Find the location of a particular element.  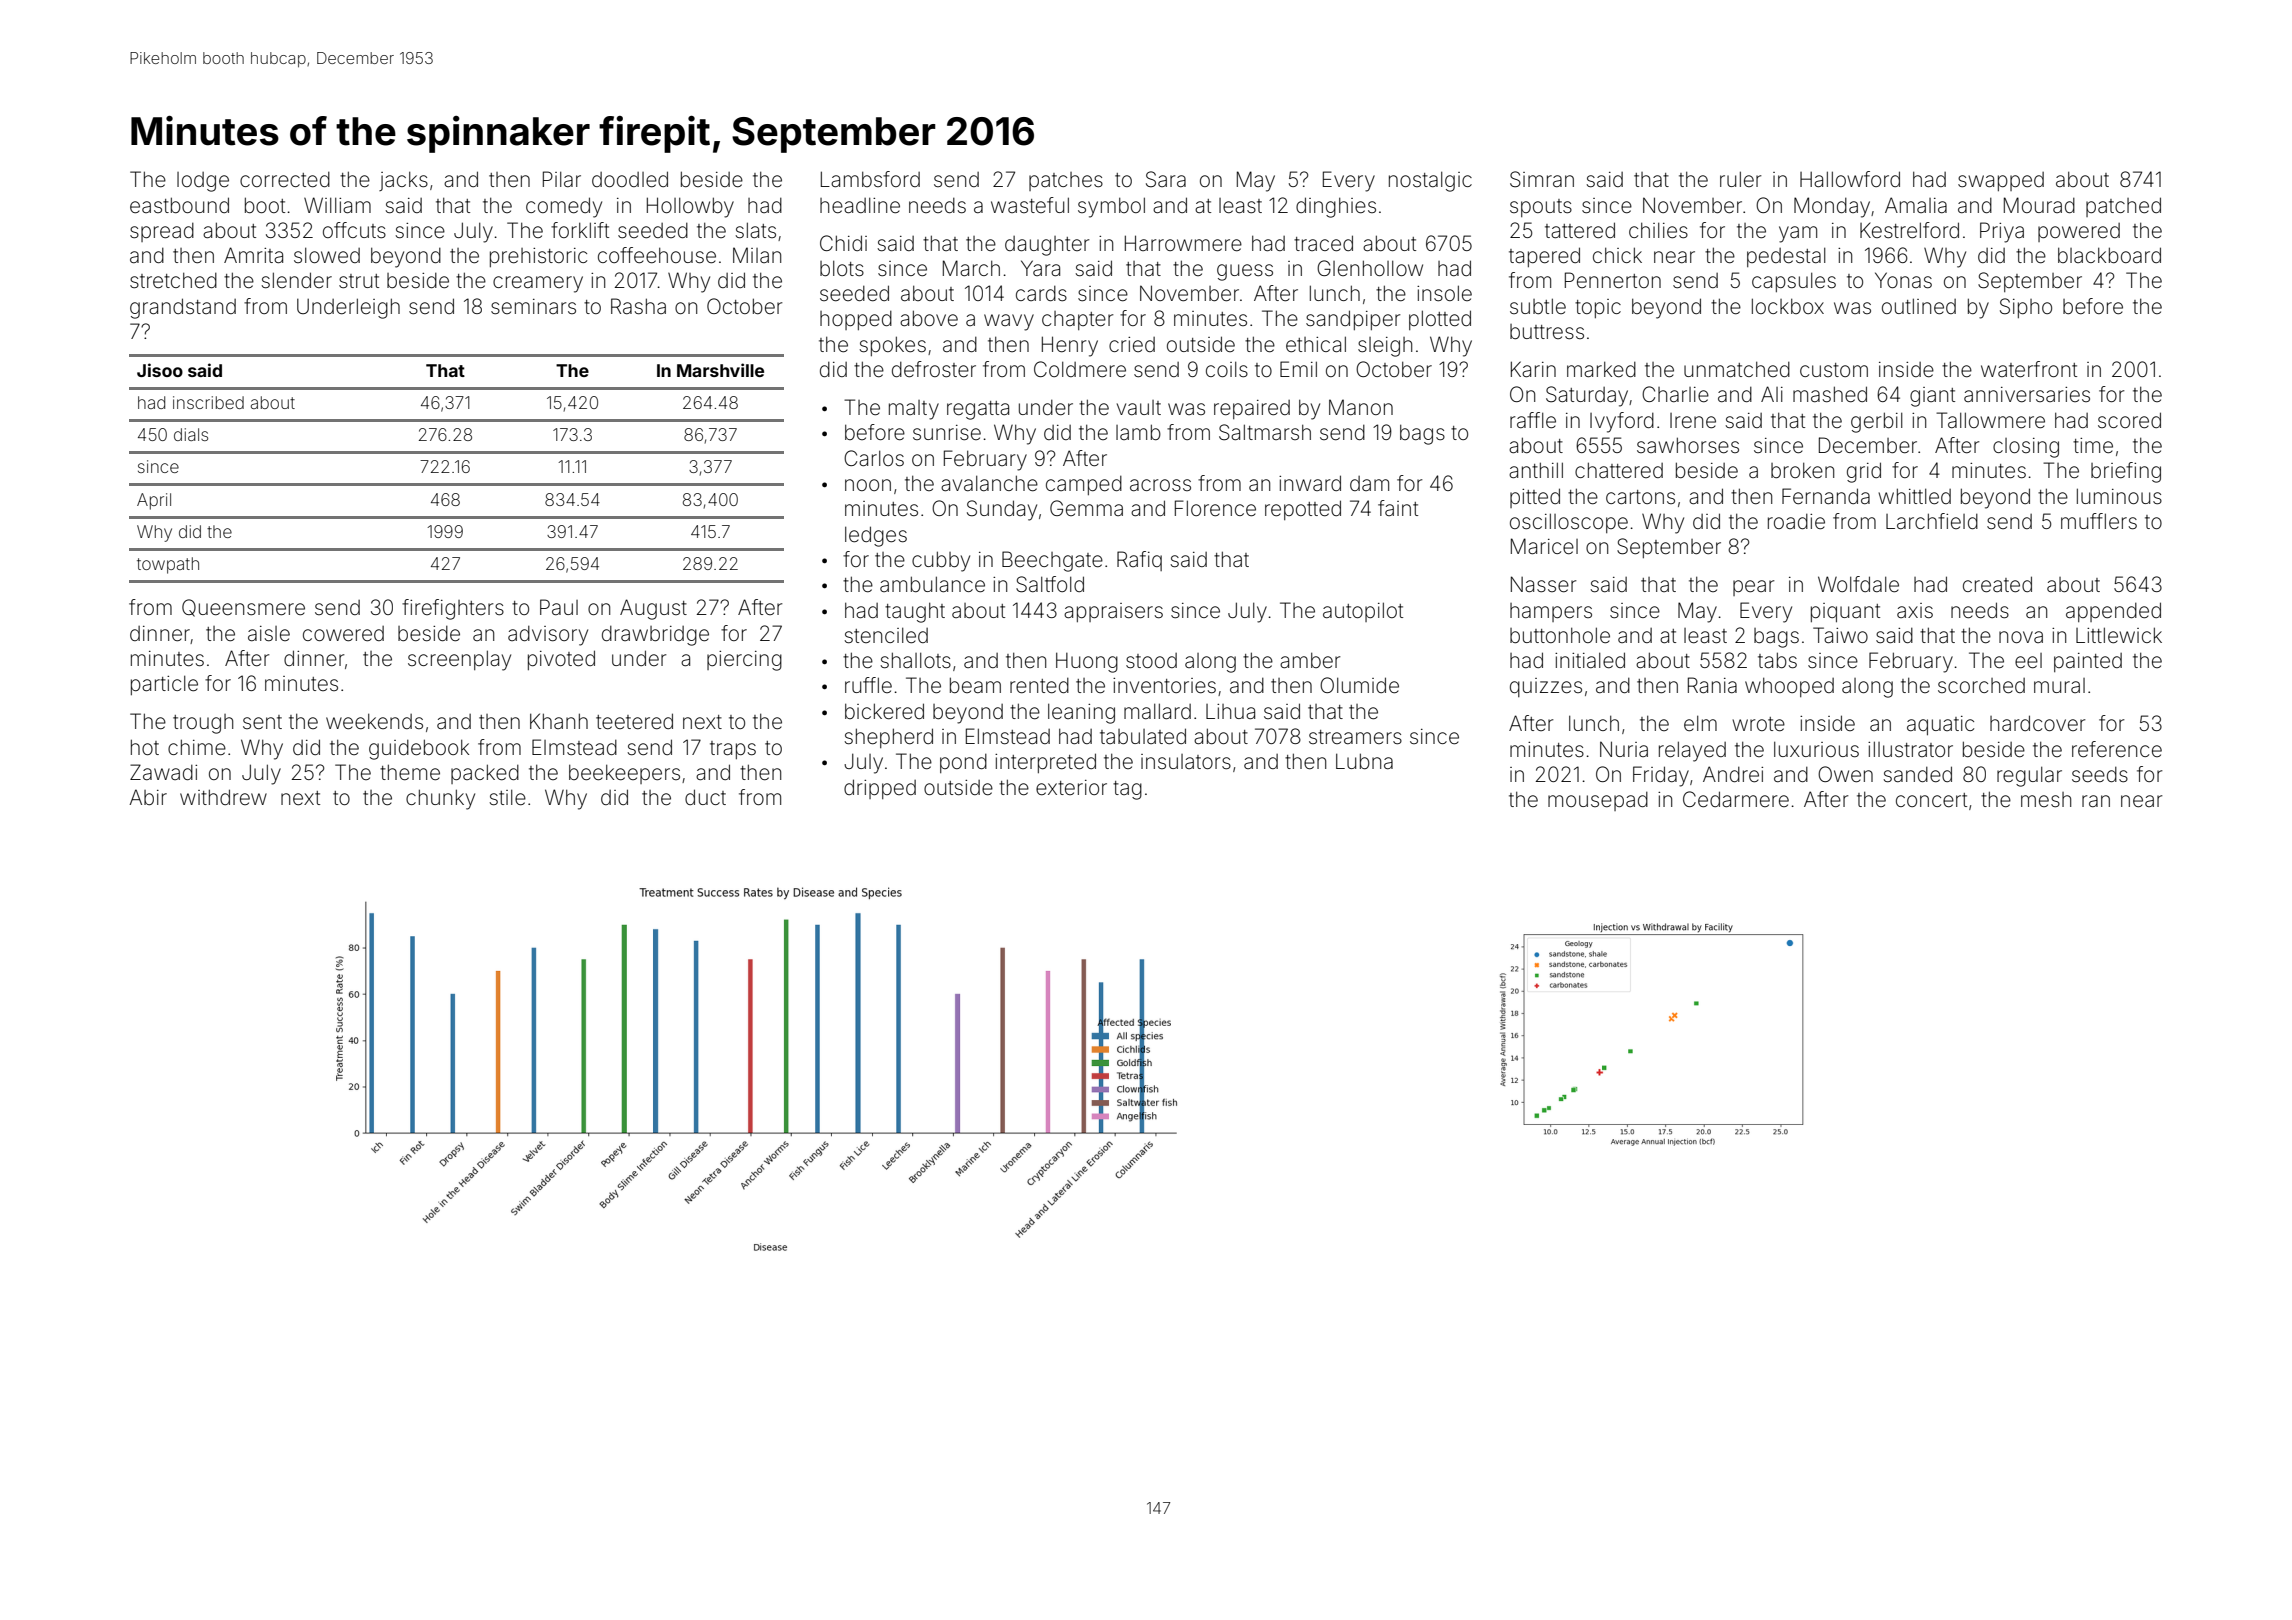

Pilar is located at coordinates (562, 179).
